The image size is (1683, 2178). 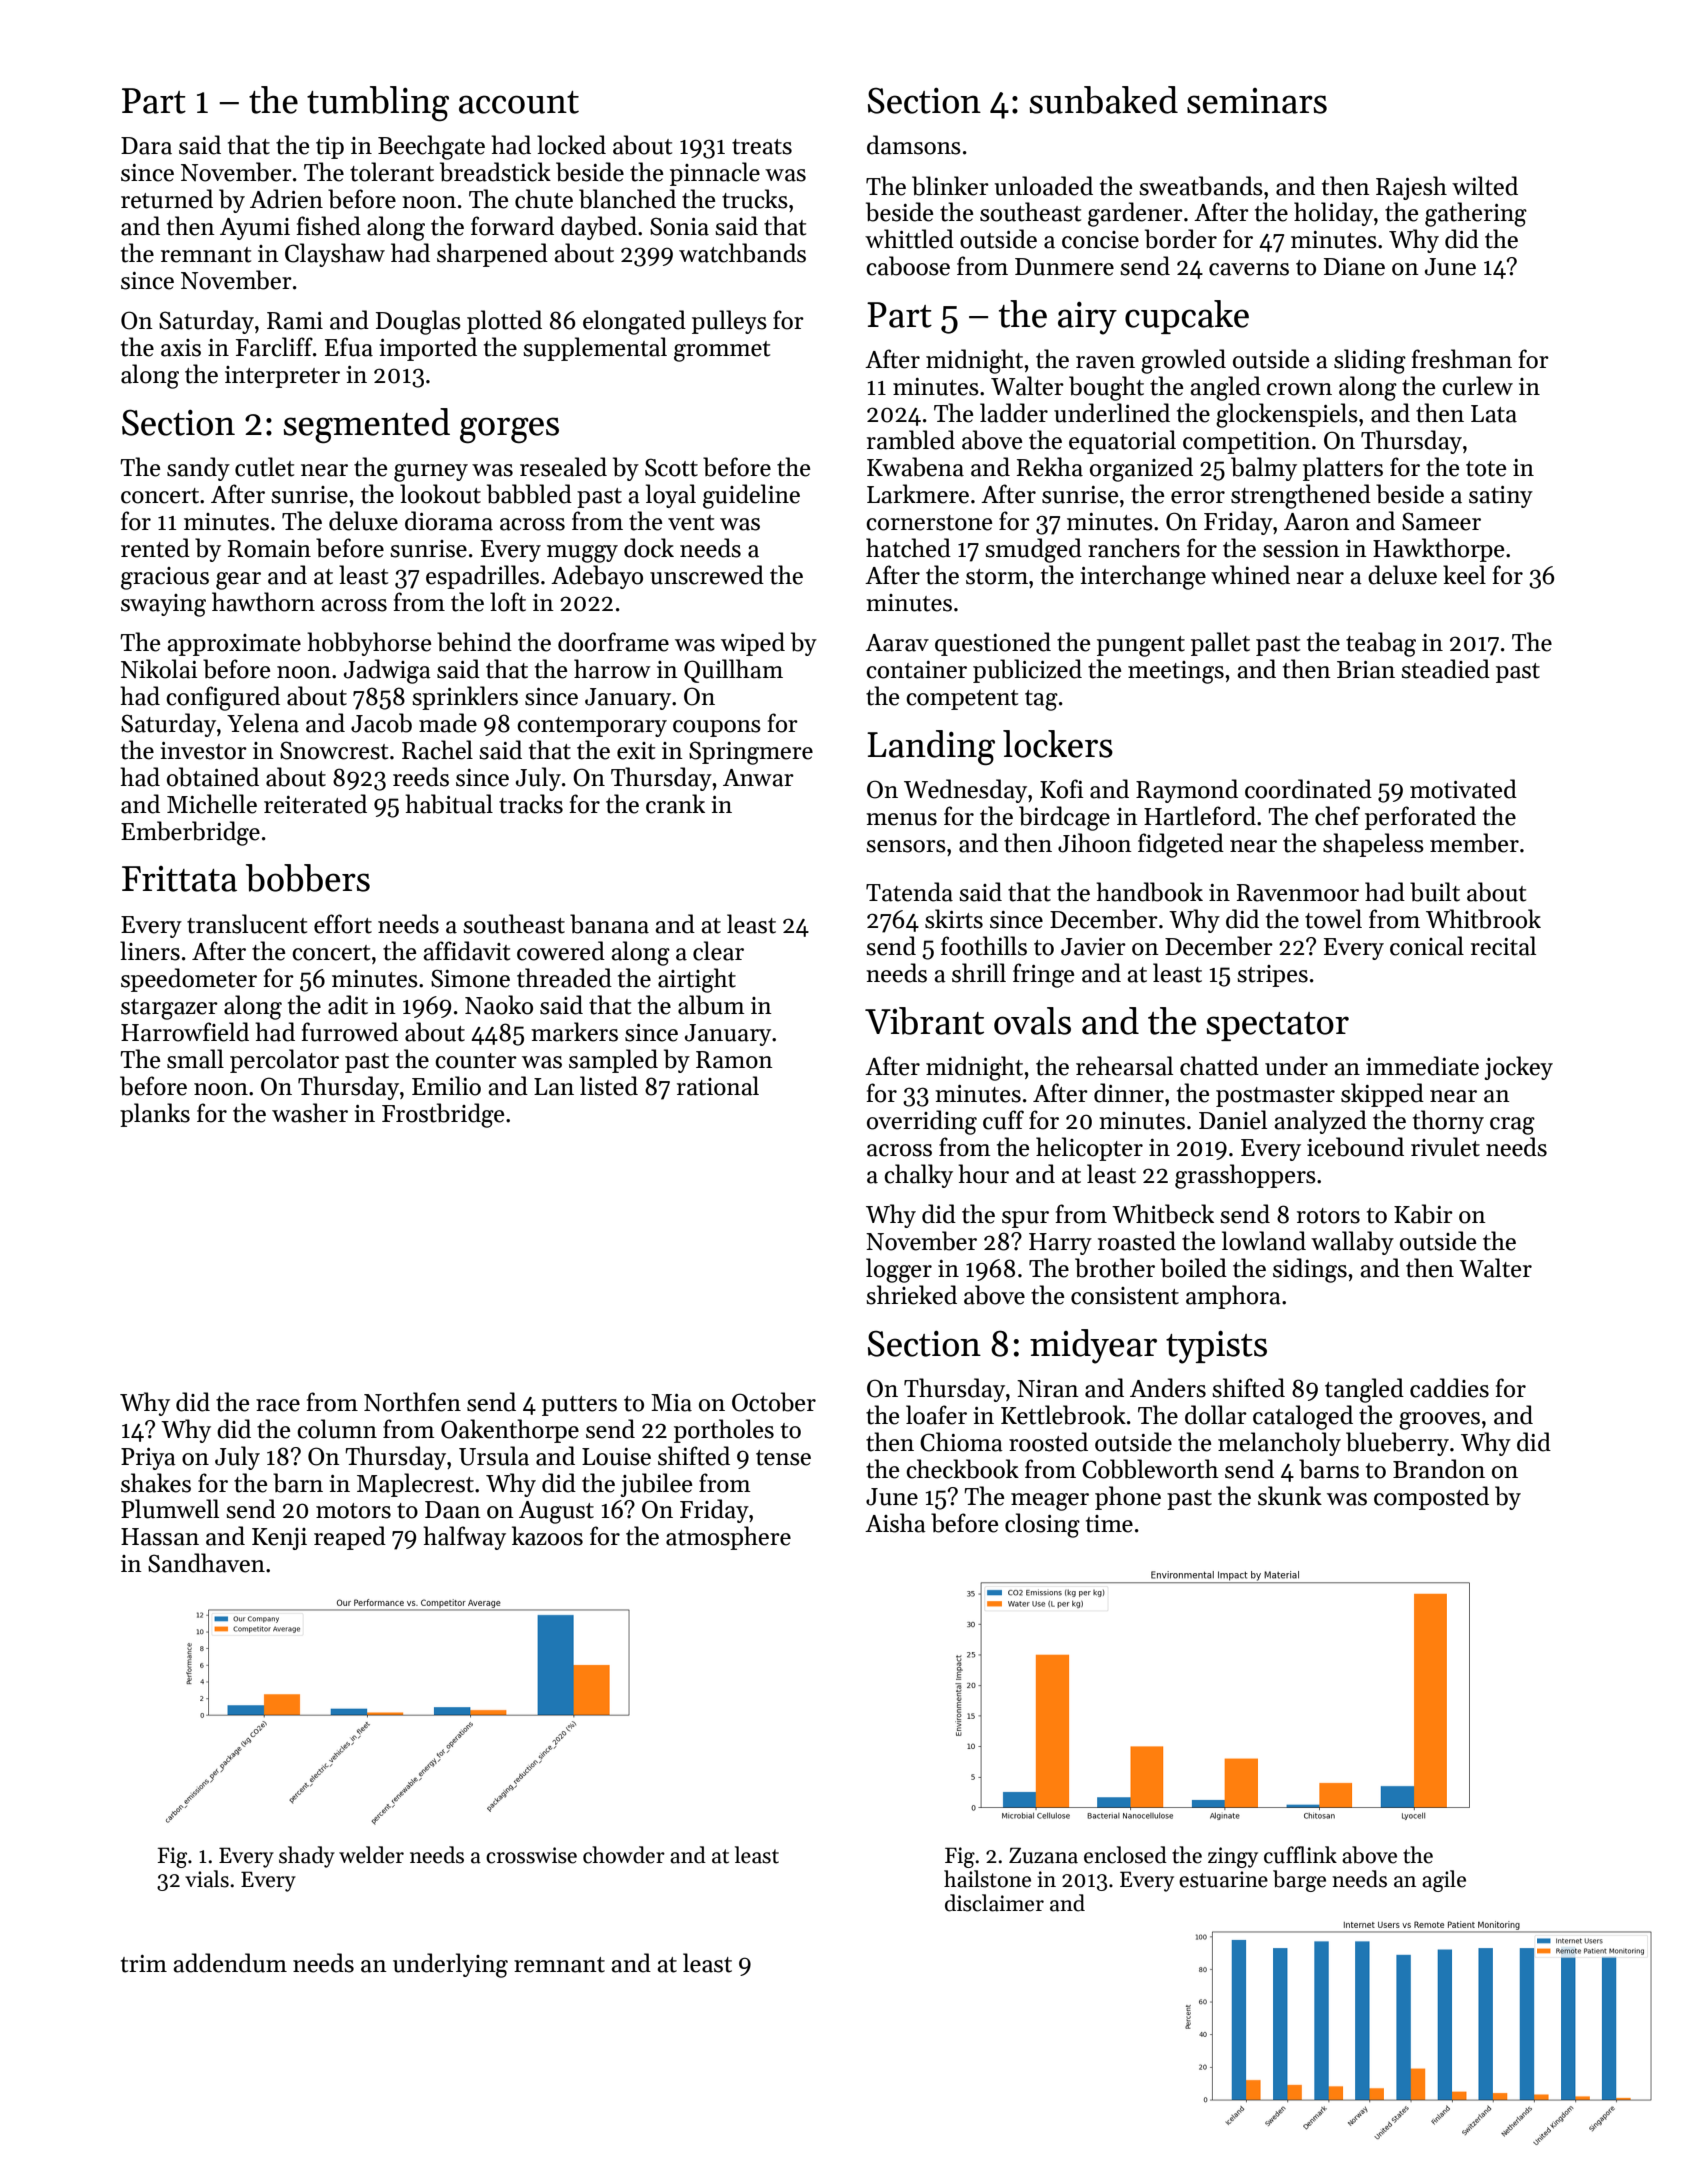 I want to click on watchbands, so click(x=742, y=253).
